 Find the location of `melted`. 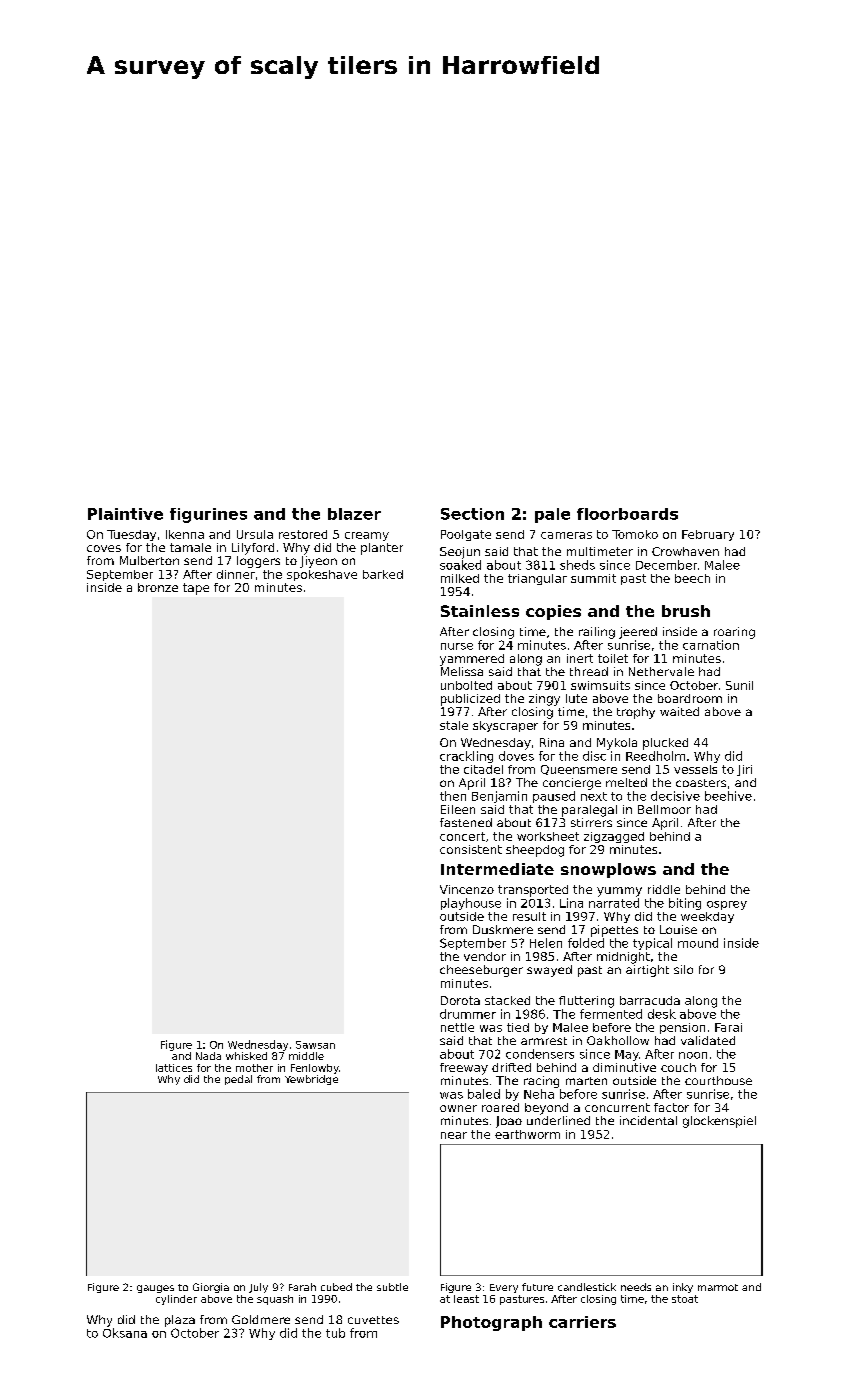

melted is located at coordinates (626, 782).
